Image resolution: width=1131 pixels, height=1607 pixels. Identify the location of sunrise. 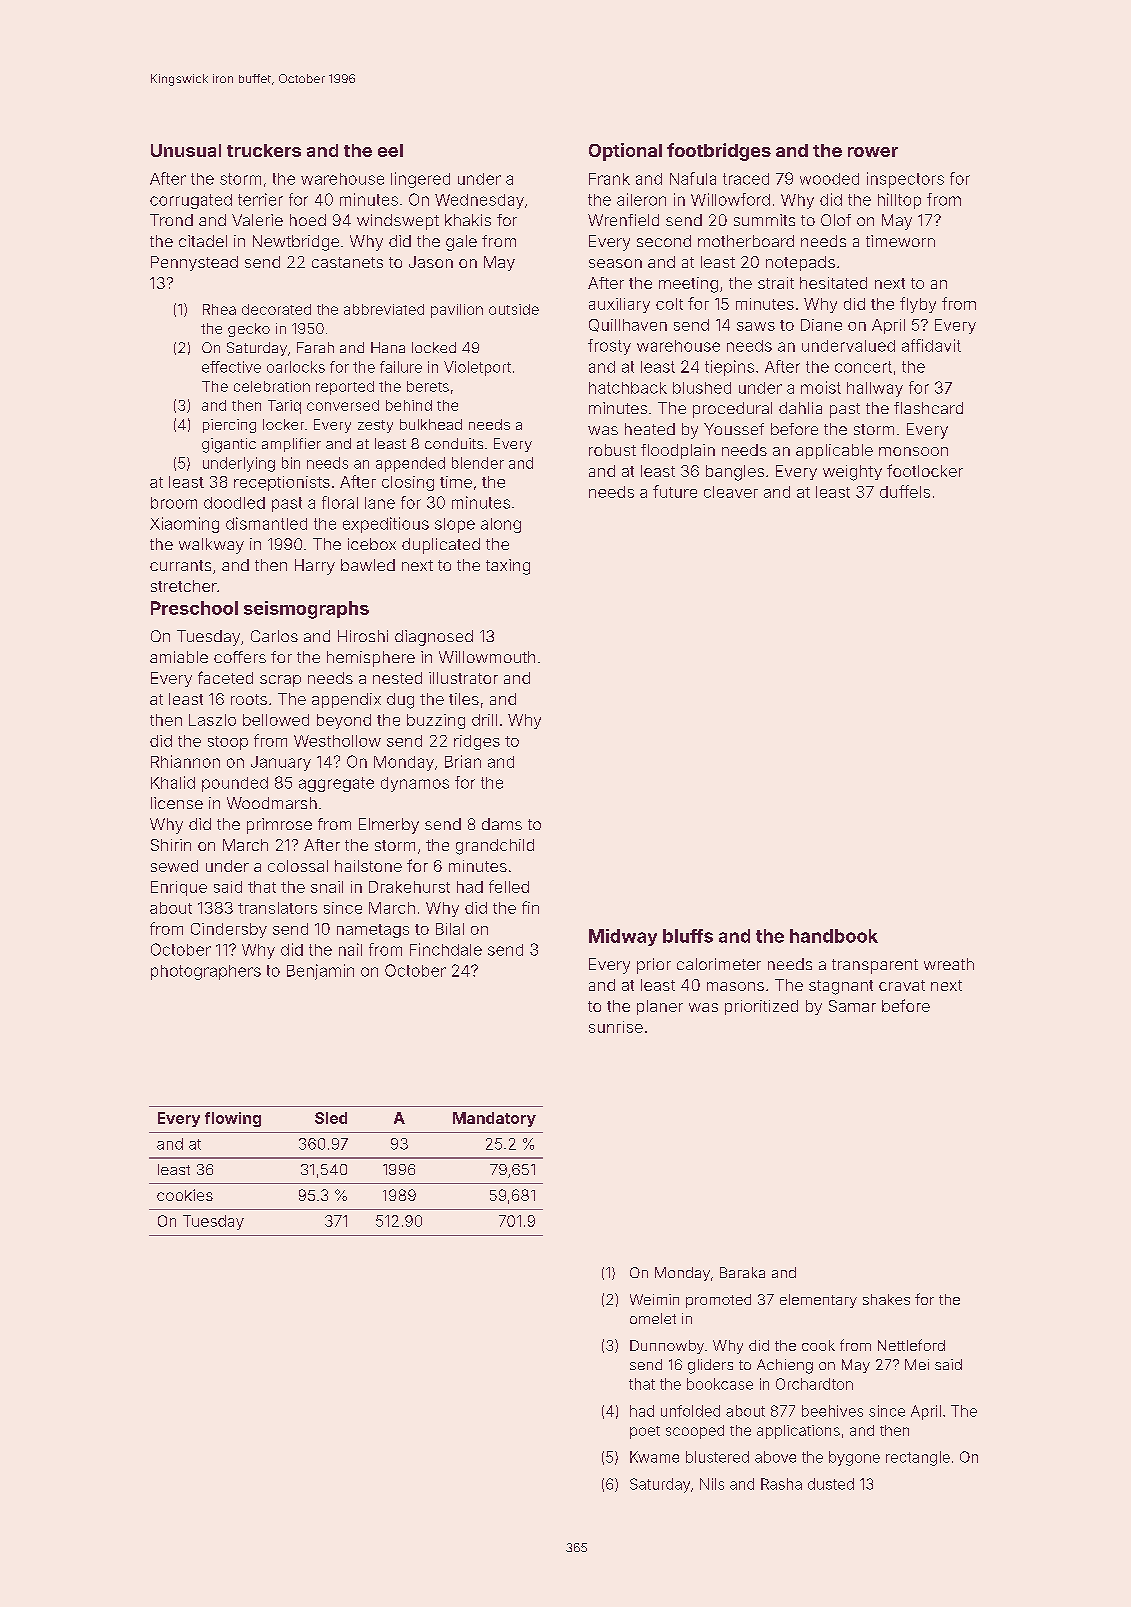
(616, 1027).
